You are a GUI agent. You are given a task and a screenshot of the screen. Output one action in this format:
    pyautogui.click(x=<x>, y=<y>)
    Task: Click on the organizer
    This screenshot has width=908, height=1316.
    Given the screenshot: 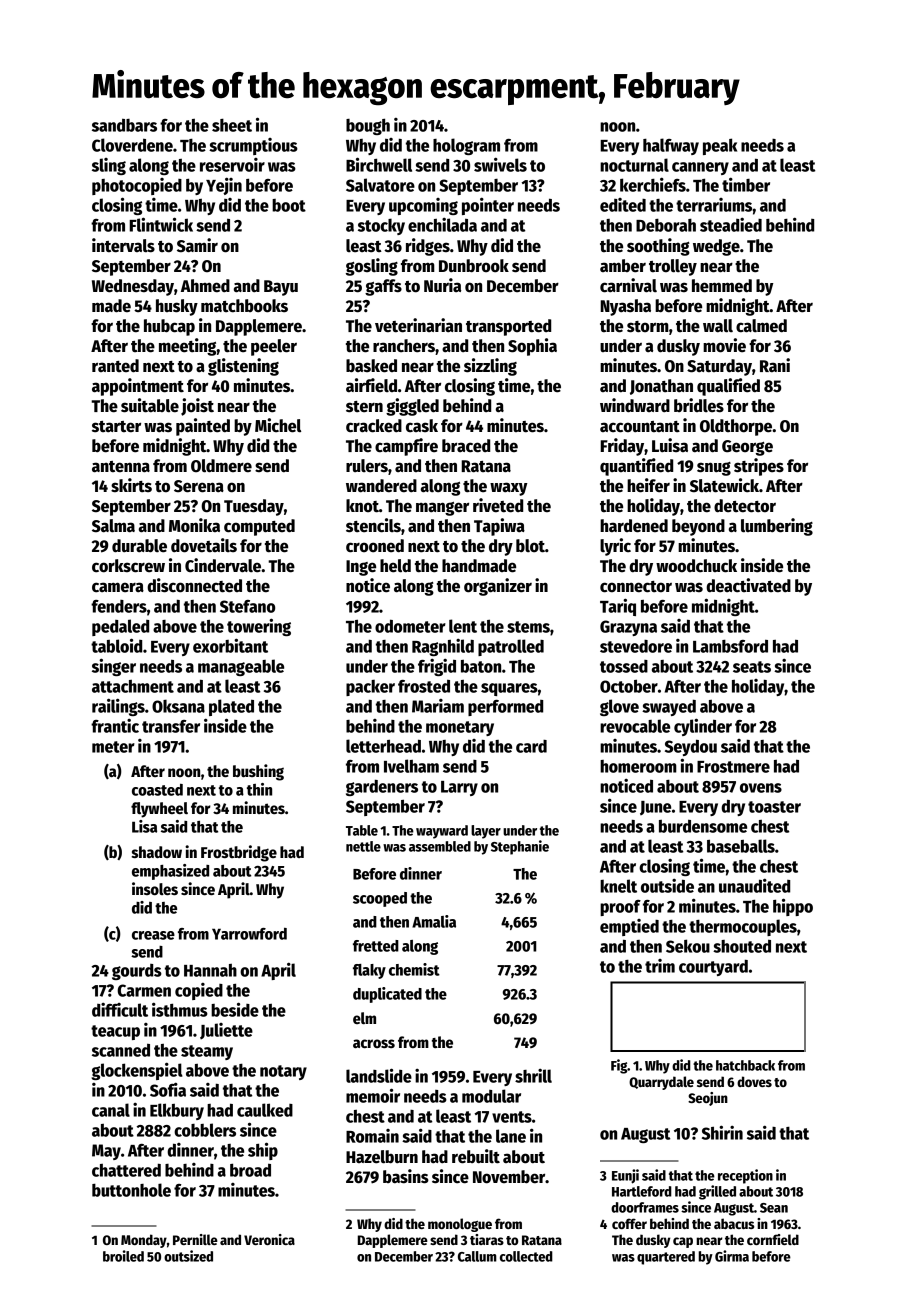 What is the action you would take?
    pyautogui.click(x=498, y=587)
